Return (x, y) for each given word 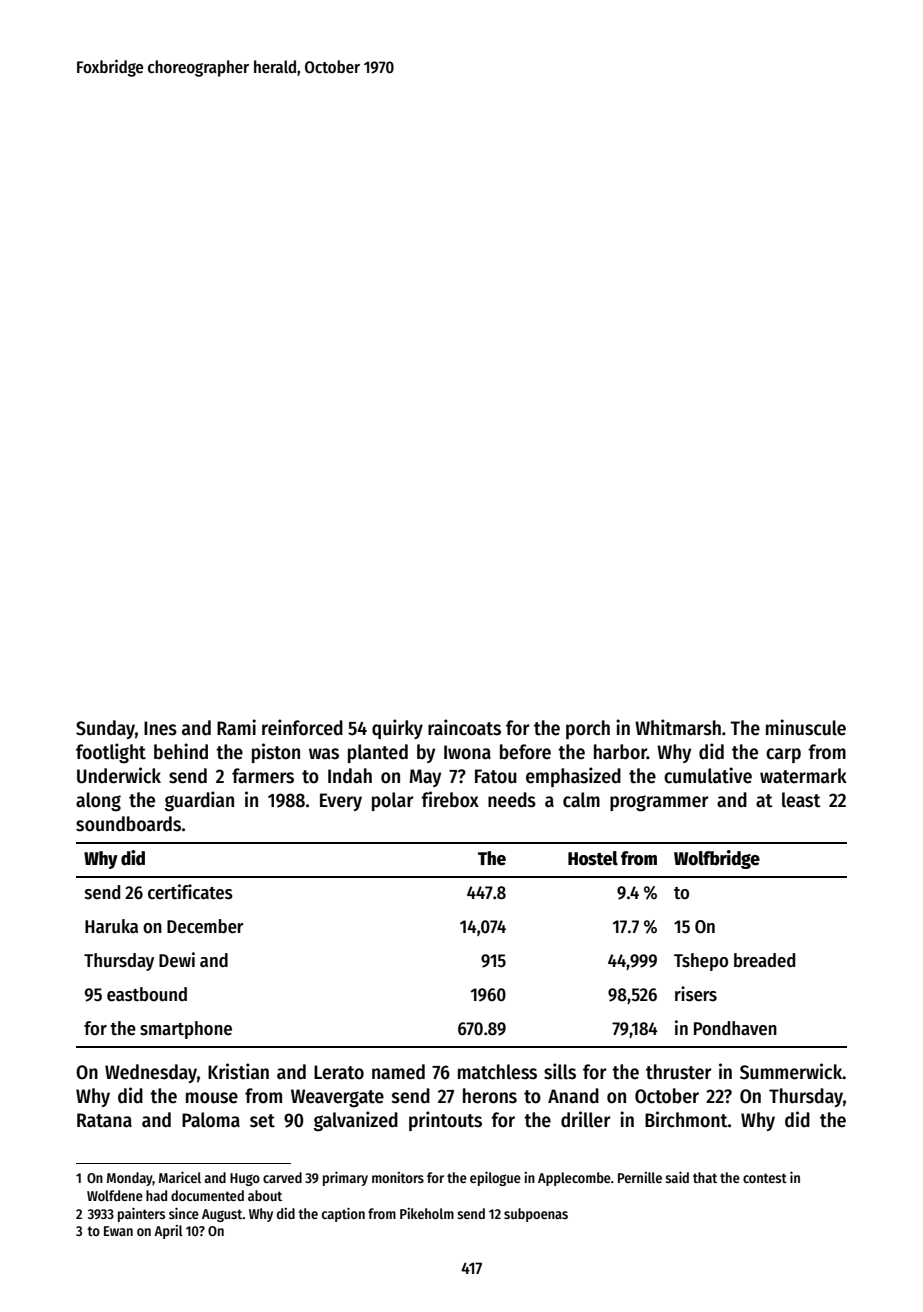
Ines (160, 728)
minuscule (806, 727)
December (205, 926)
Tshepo (701, 962)
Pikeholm (427, 1213)
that (705, 1177)
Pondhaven (735, 1028)
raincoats (464, 727)
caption (343, 1214)
